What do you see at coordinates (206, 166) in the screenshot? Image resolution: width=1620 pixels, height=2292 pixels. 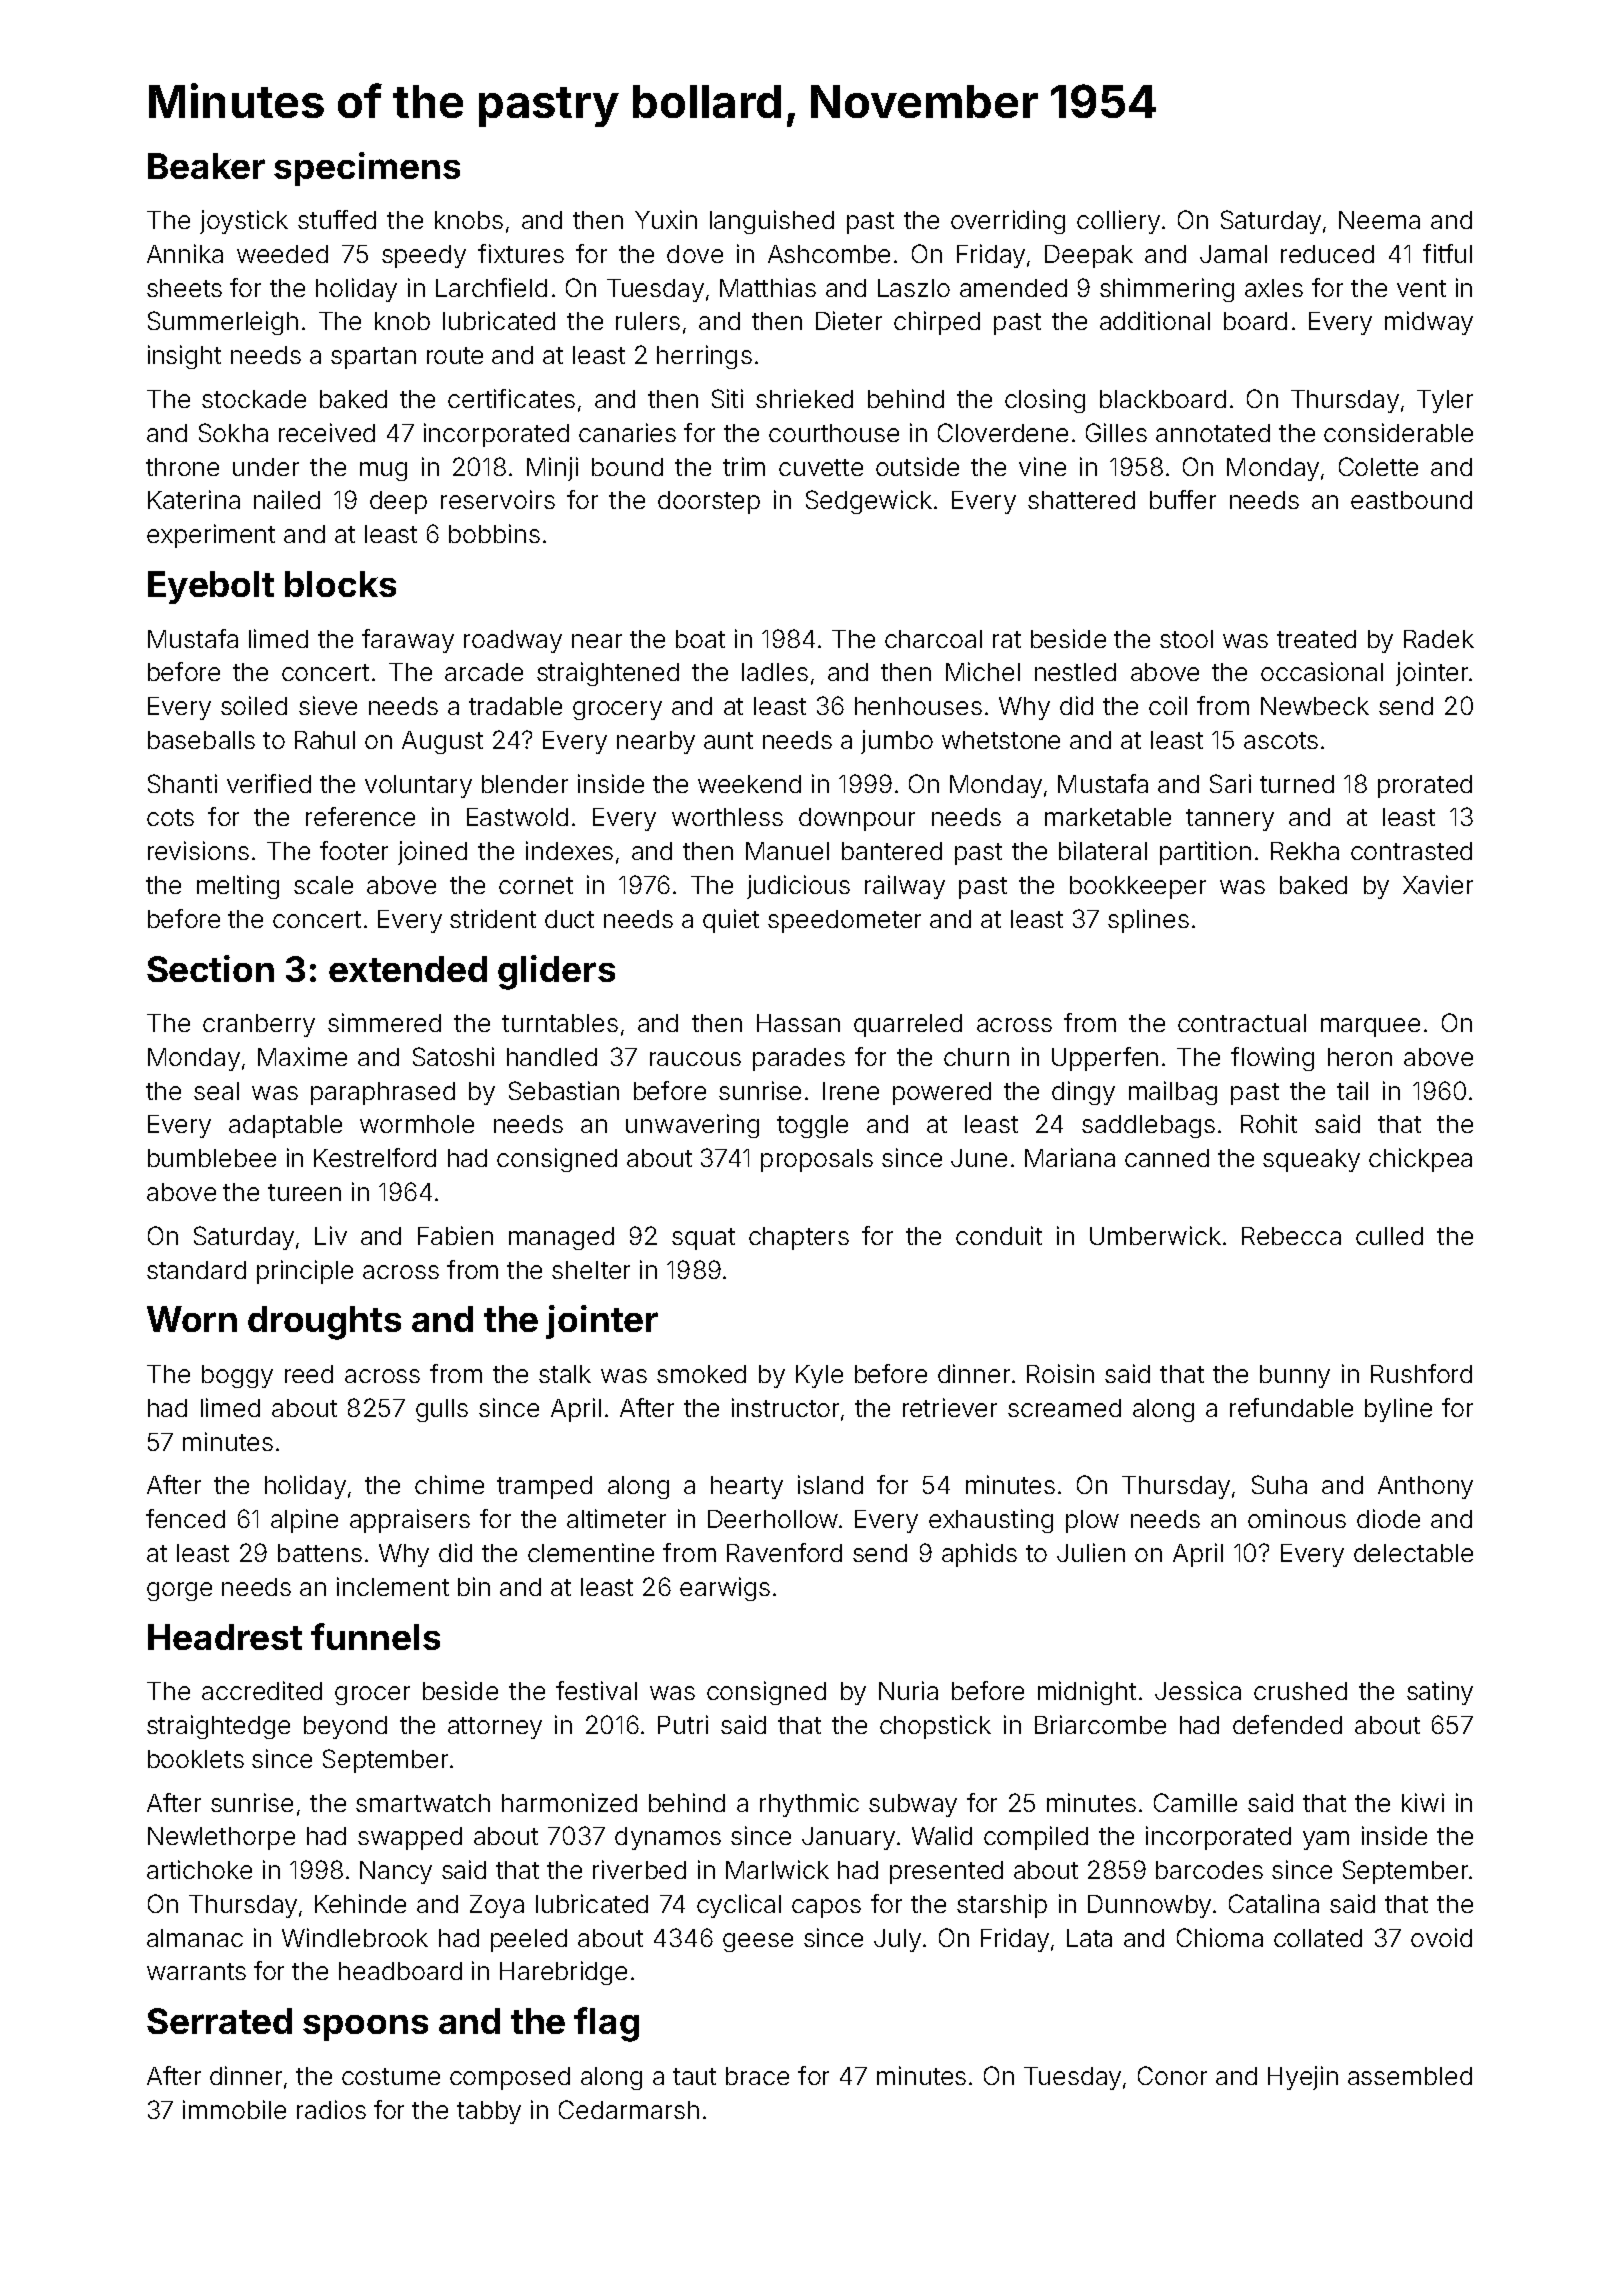 I see `Beaker` at bounding box center [206, 166].
